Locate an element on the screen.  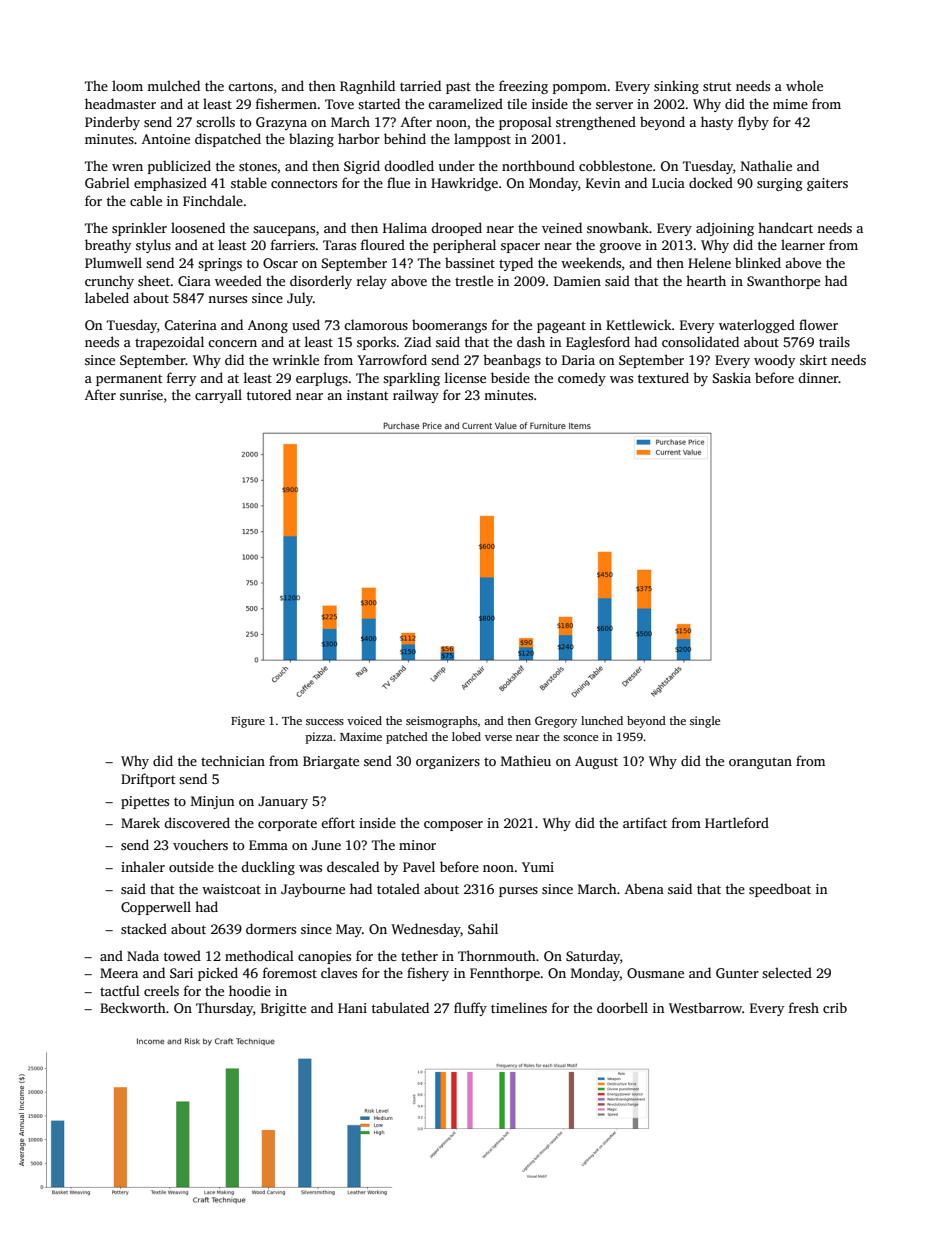
comedy is located at coordinates (582, 379).
